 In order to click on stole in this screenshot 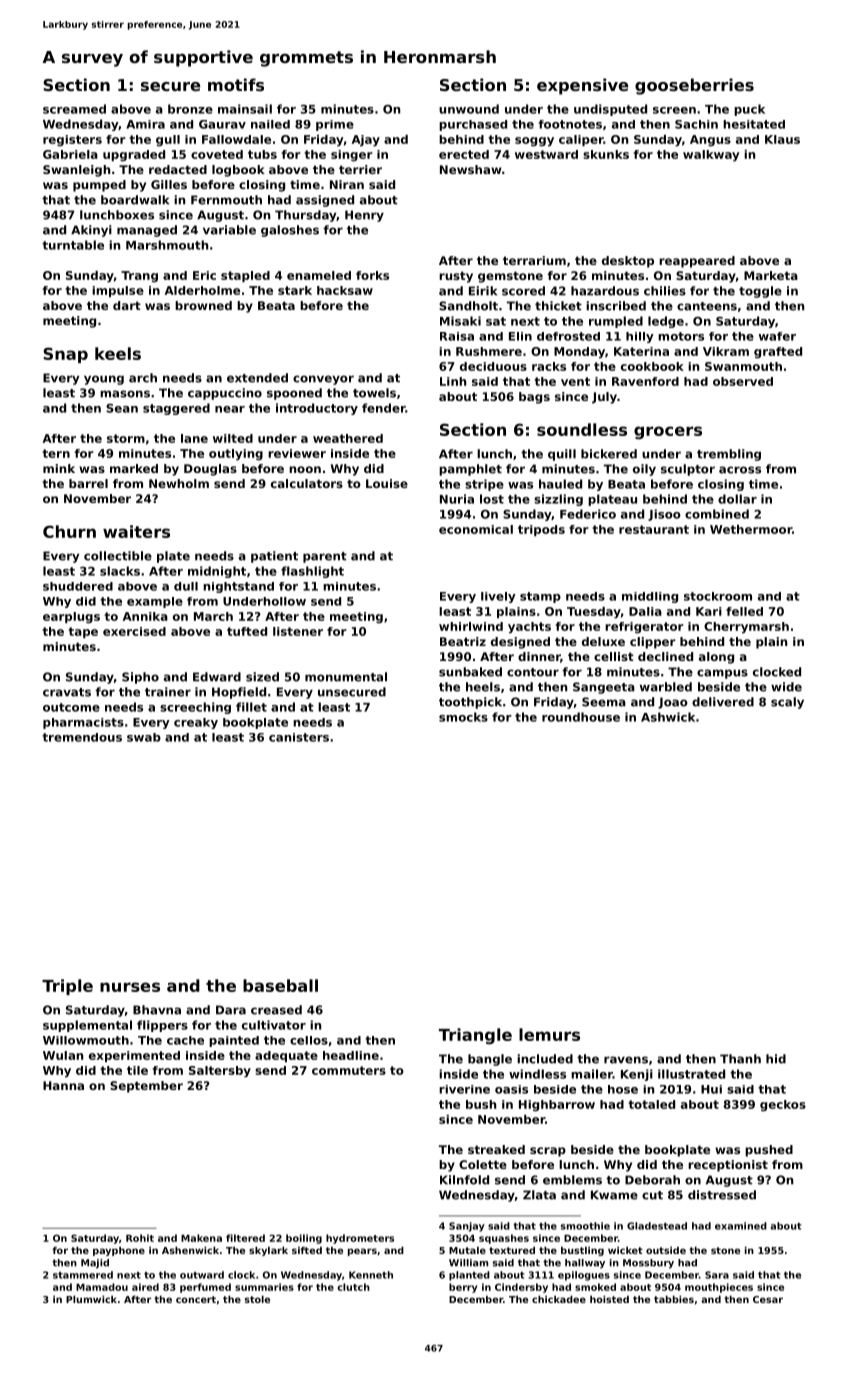, I will do `click(257, 1299)`.
